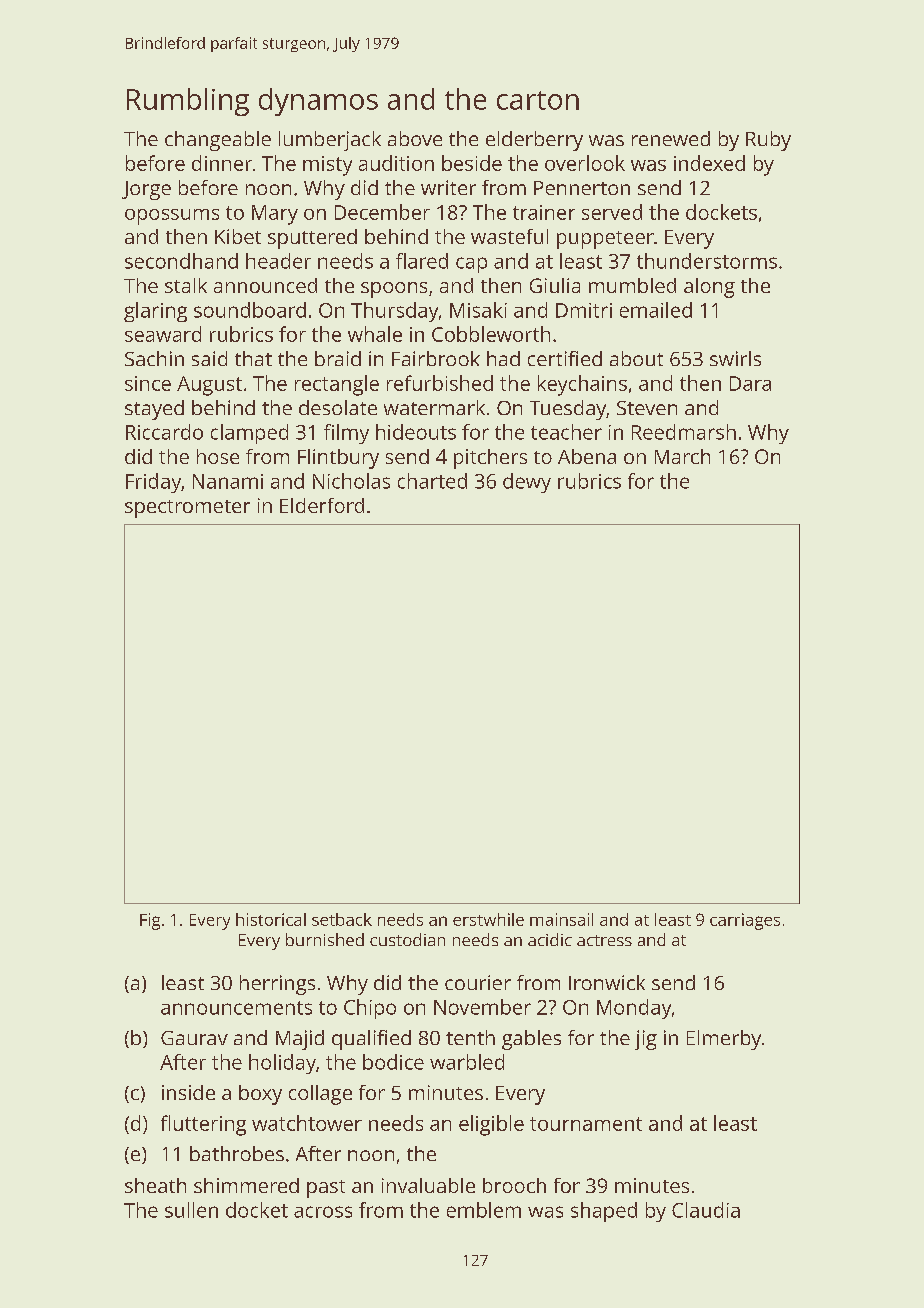 The image size is (924, 1308). I want to click on Ruby, so click(768, 141).
